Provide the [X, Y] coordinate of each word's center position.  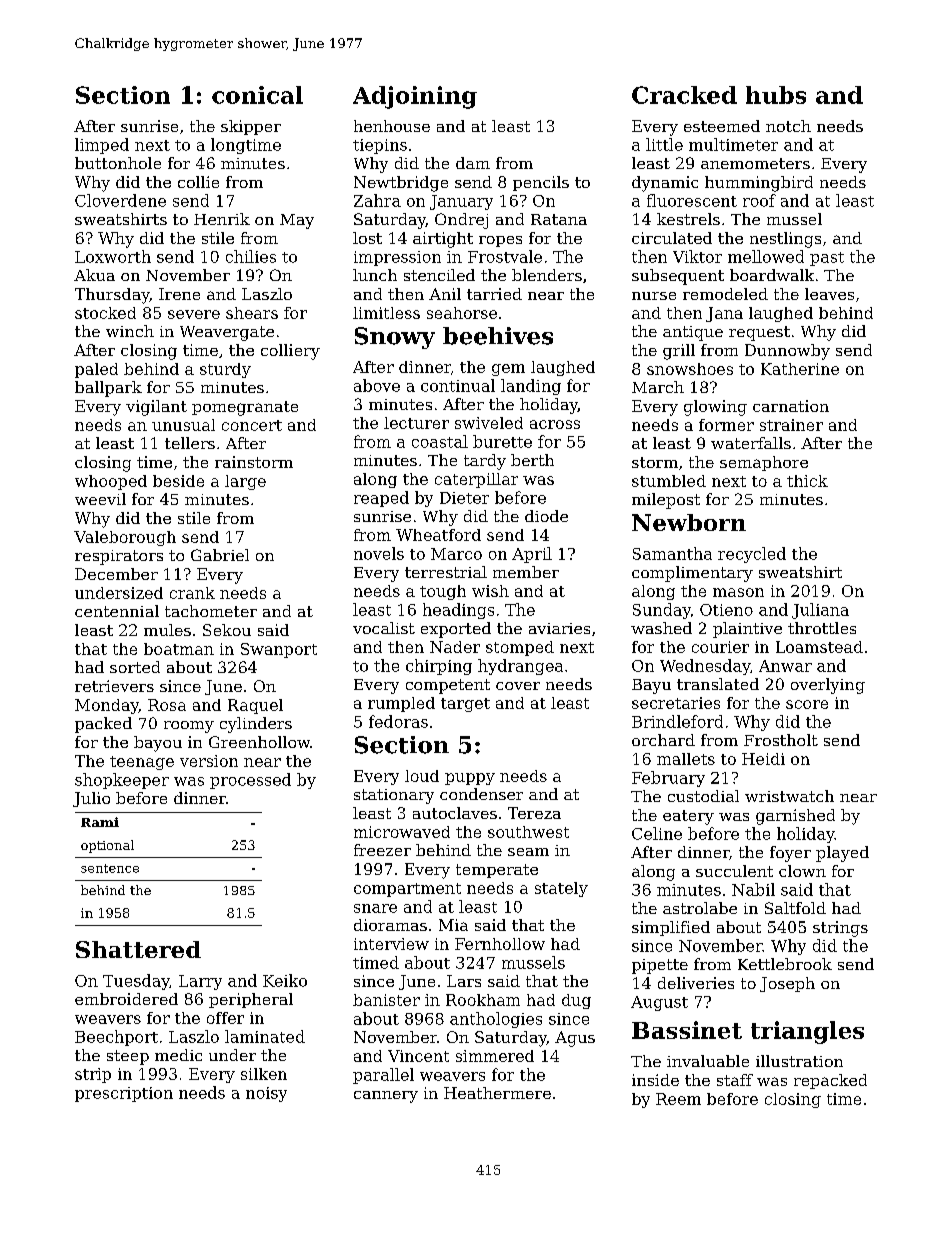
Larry [200, 982]
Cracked [684, 95]
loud [422, 776]
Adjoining [415, 97]
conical [257, 95]
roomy [189, 727]
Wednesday [705, 667]
